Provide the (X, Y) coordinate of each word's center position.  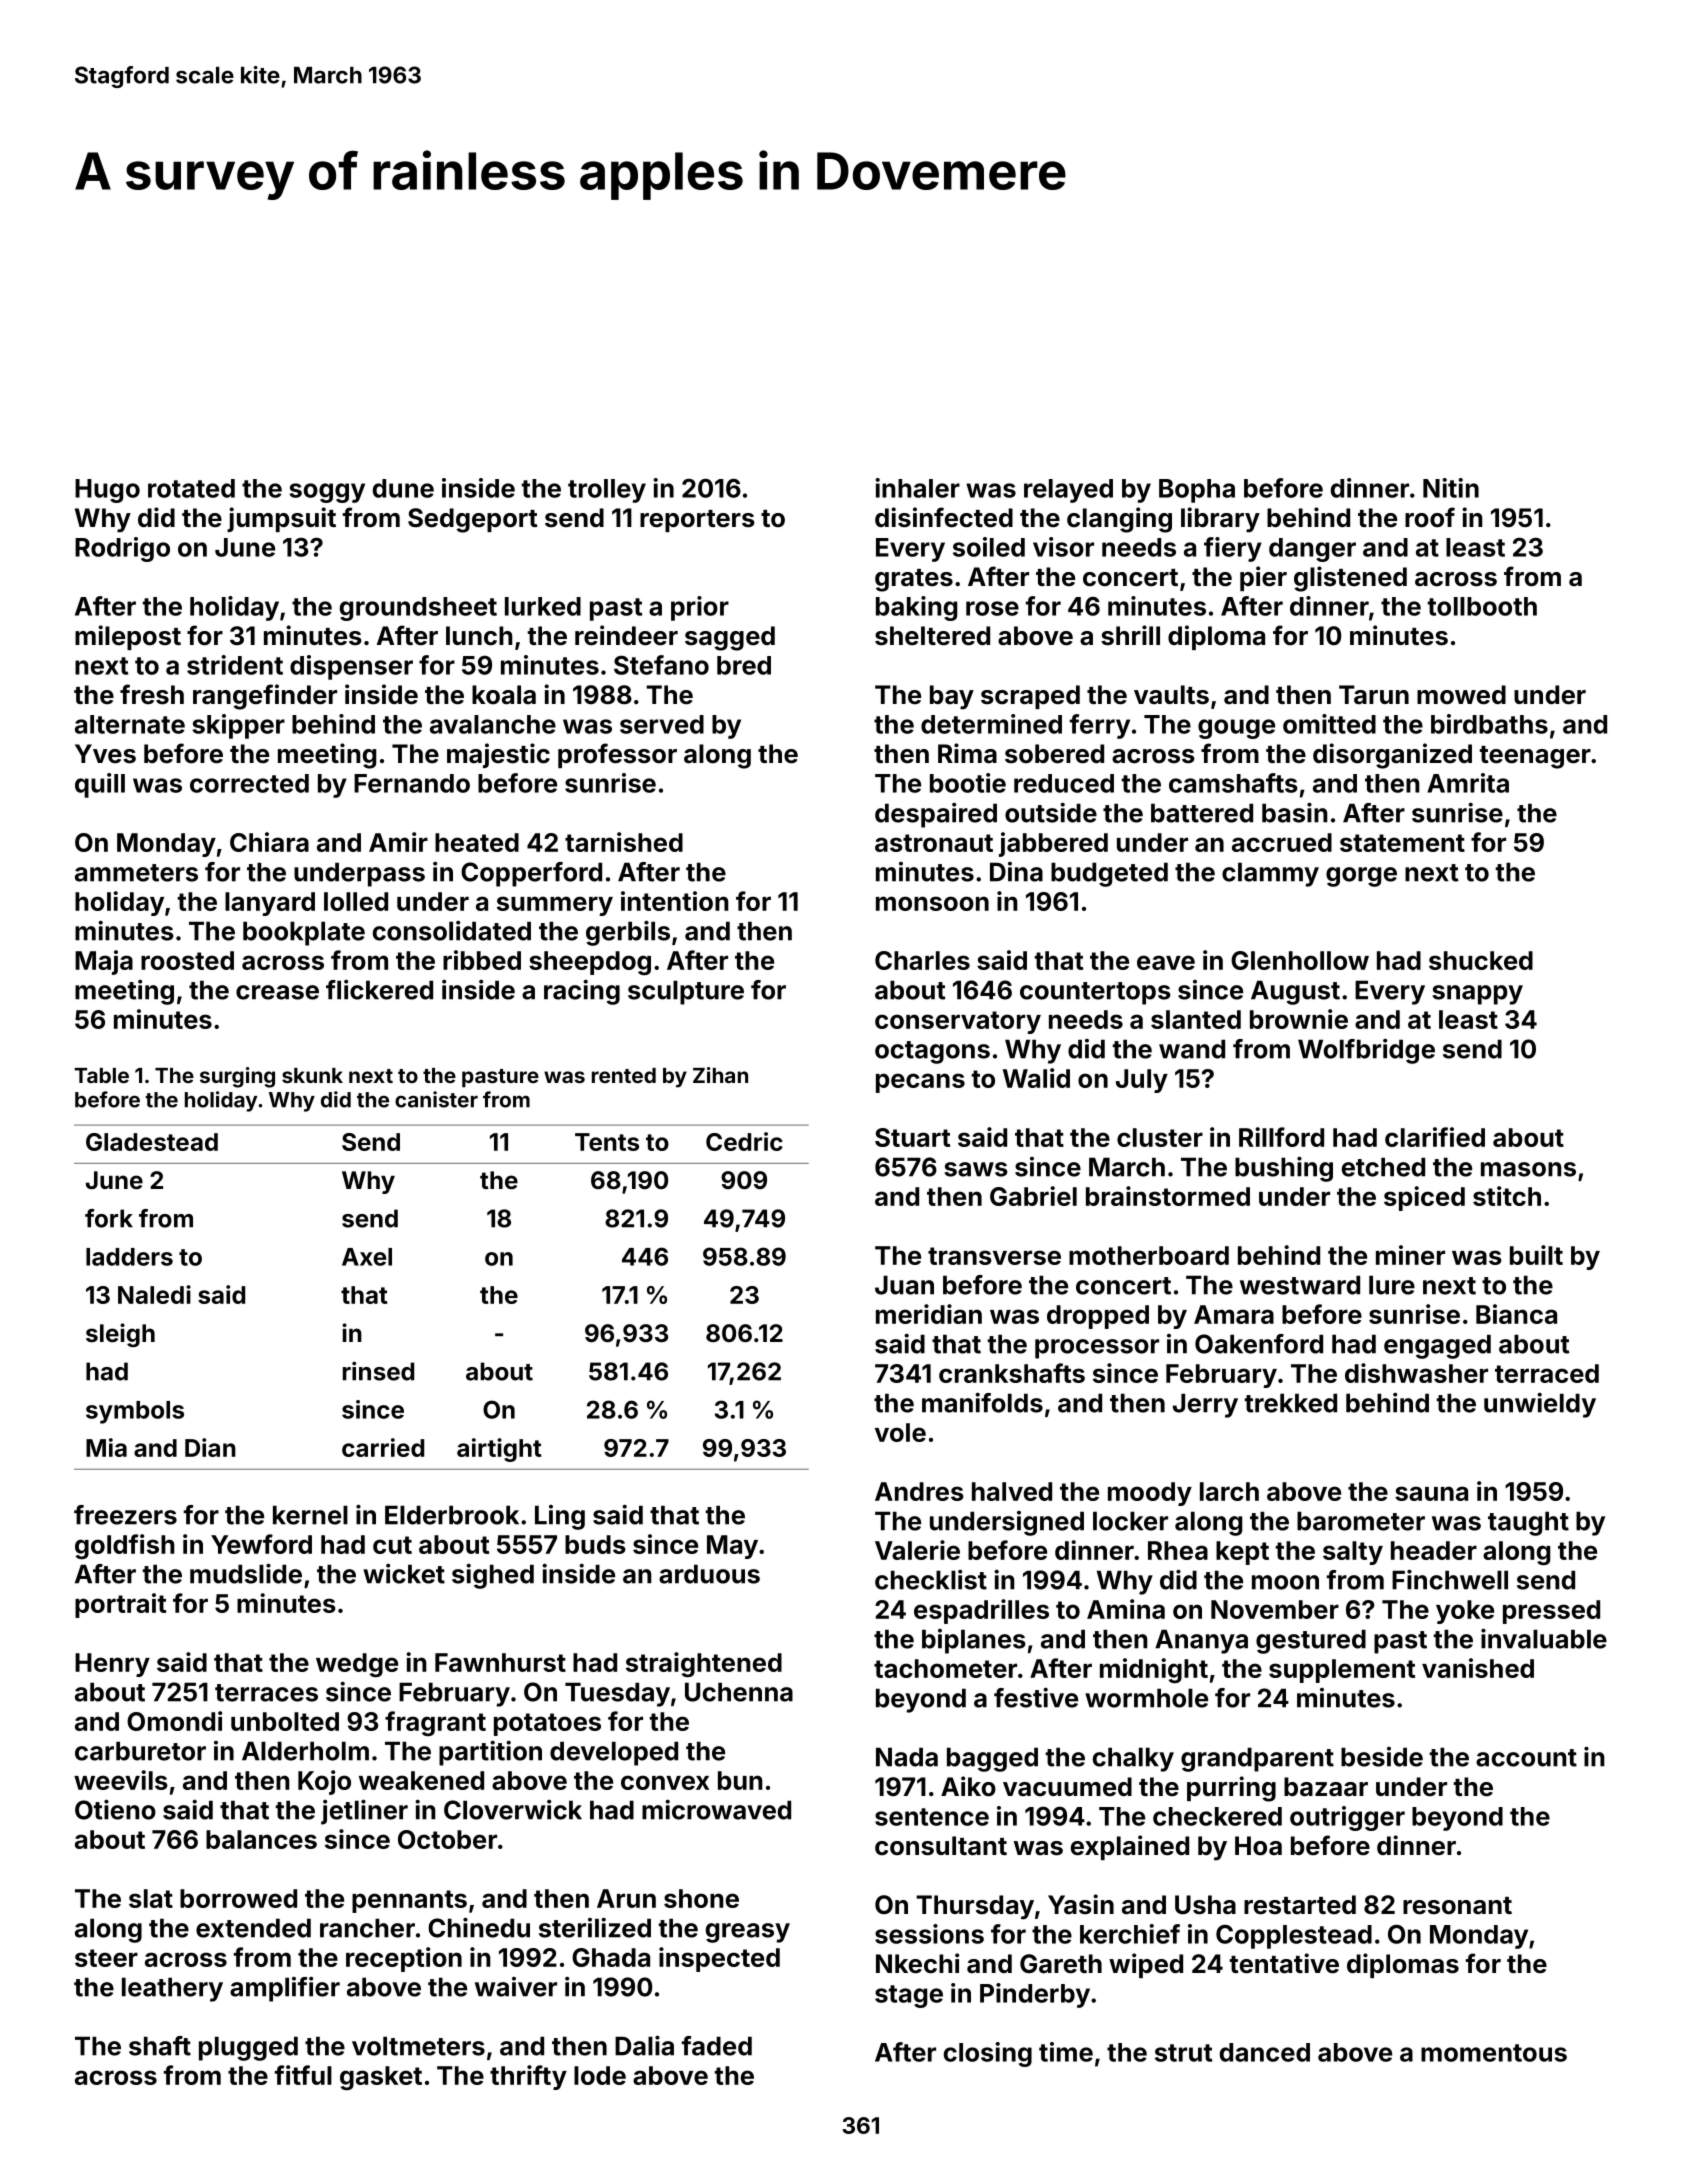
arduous (709, 1574)
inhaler (917, 488)
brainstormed (1168, 1196)
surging (237, 1077)
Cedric (744, 1141)
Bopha (1197, 491)
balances (261, 1839)
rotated (191, 488)
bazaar (1326, 1787)
